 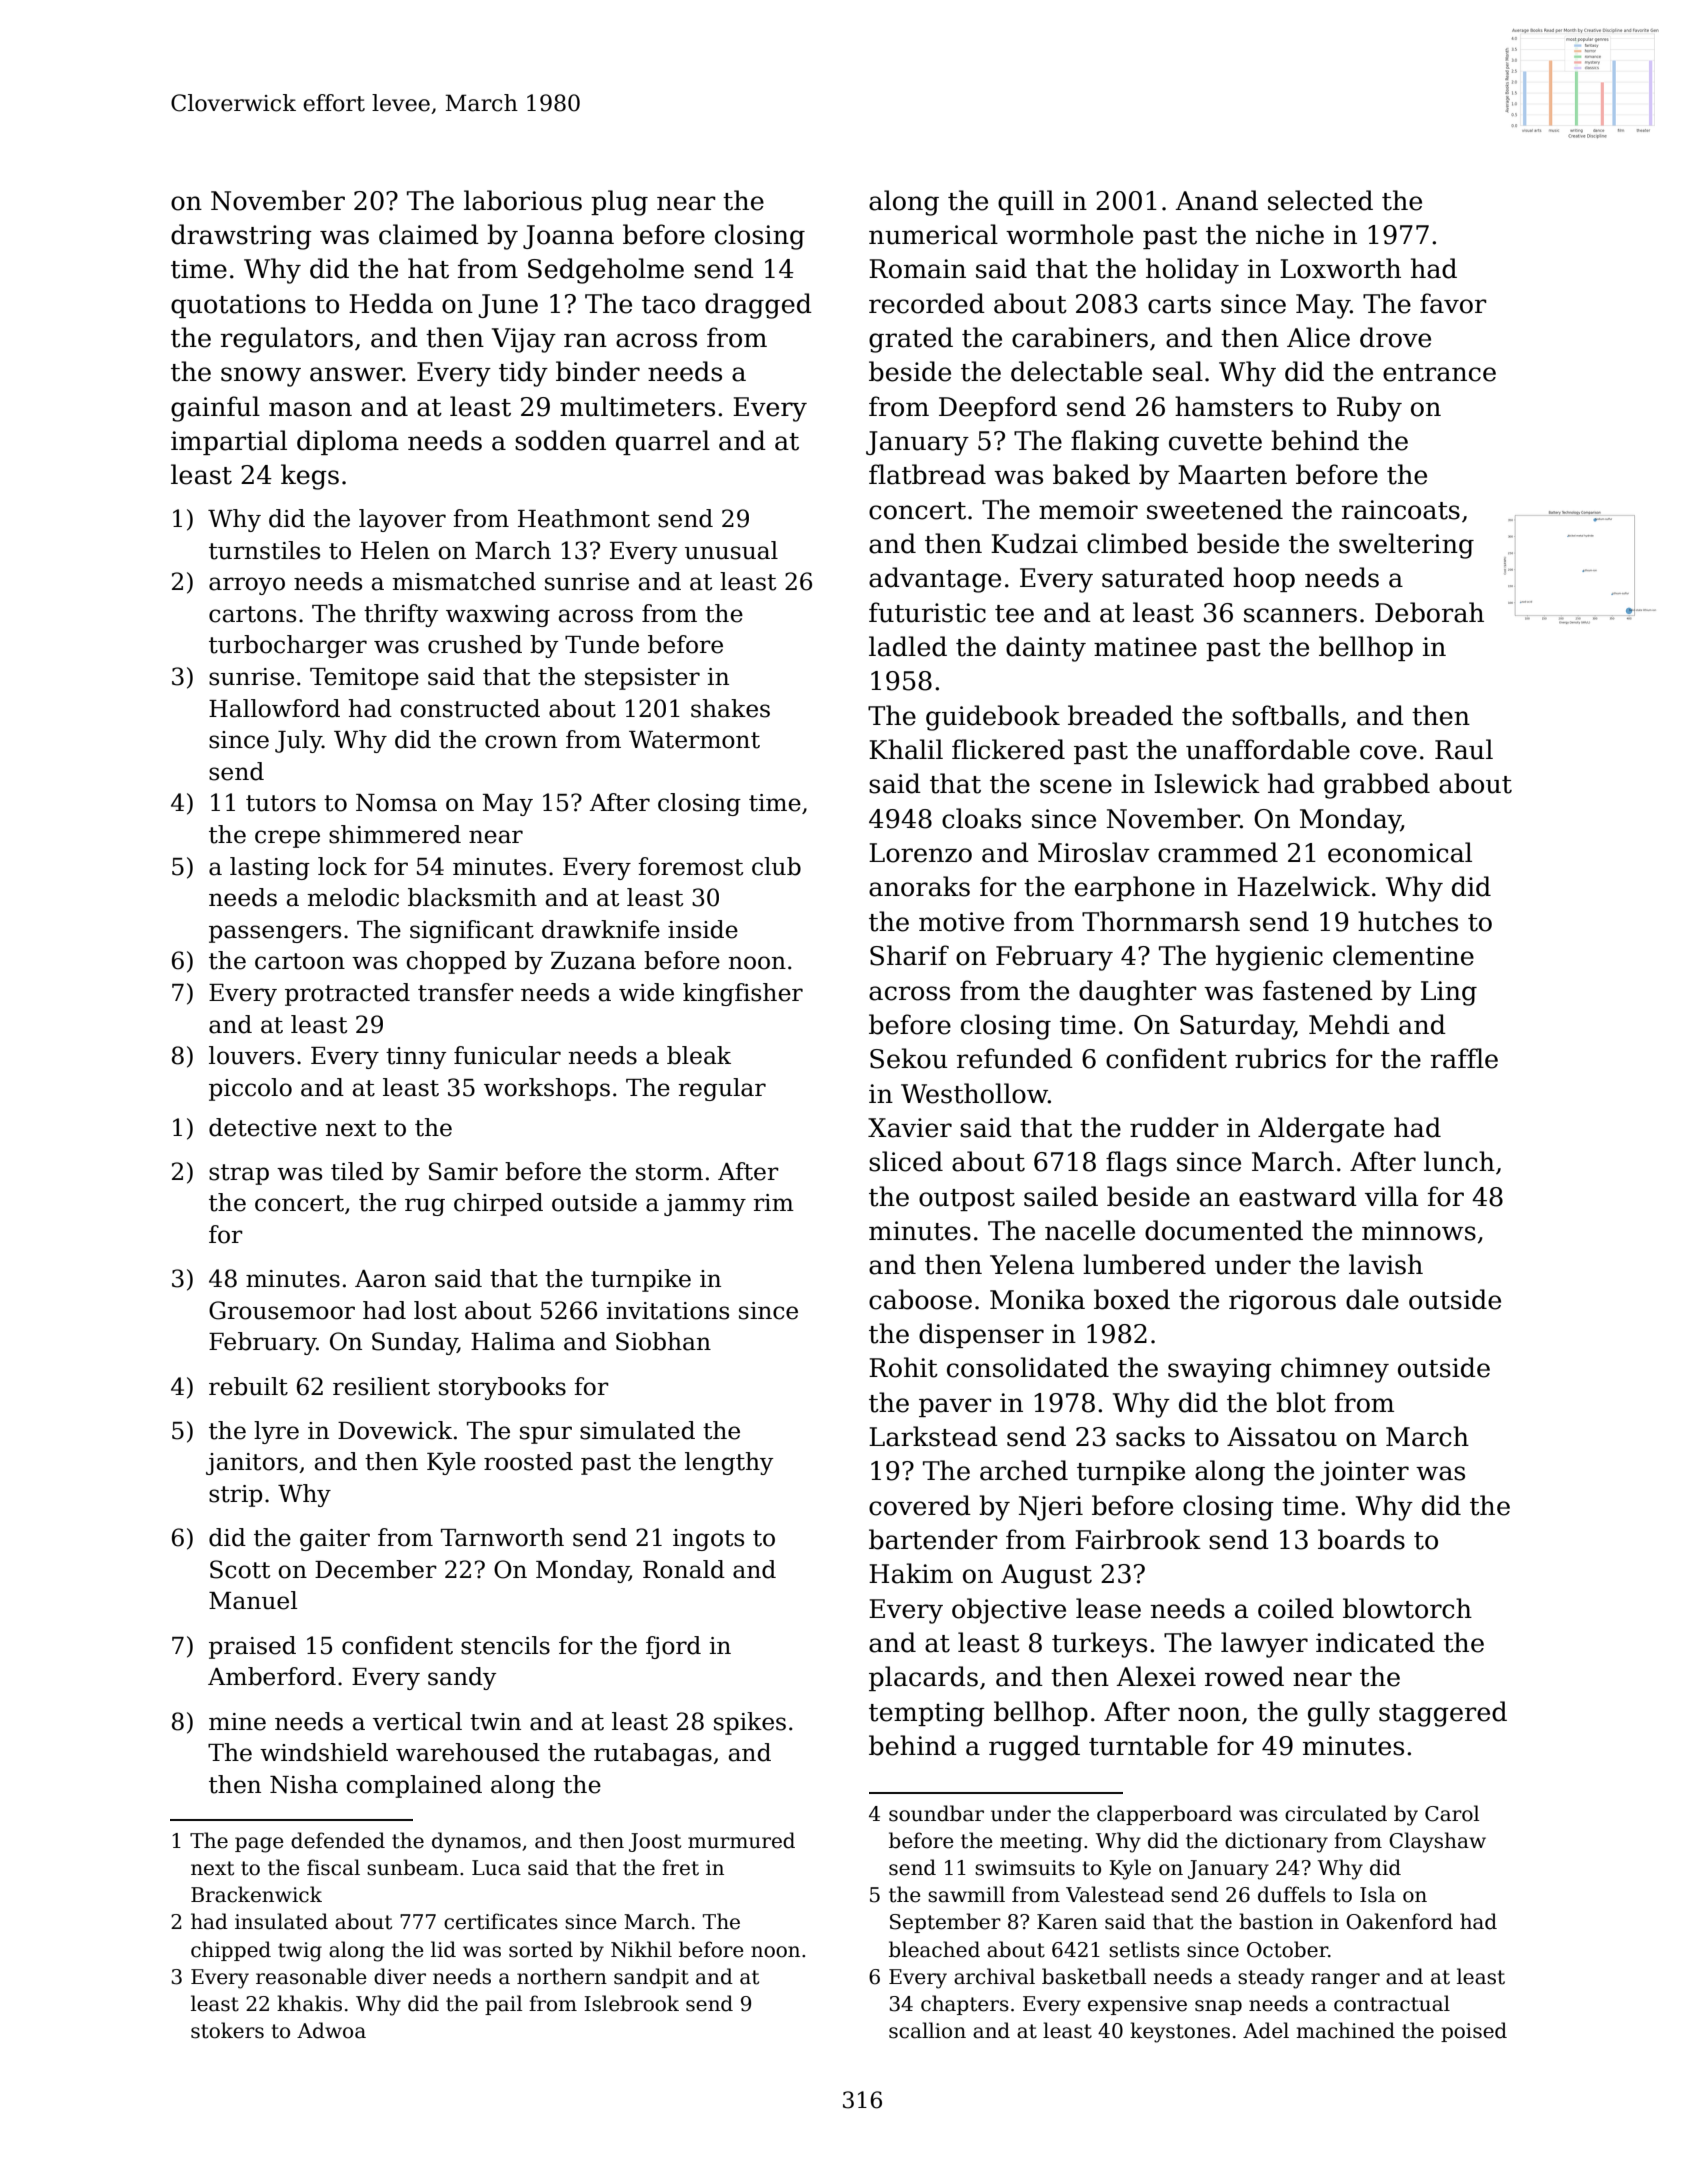 What do you see at coordinates (1280, 1058) in the image?
I see `rubrics` at bounding box center [1280, 1058].
